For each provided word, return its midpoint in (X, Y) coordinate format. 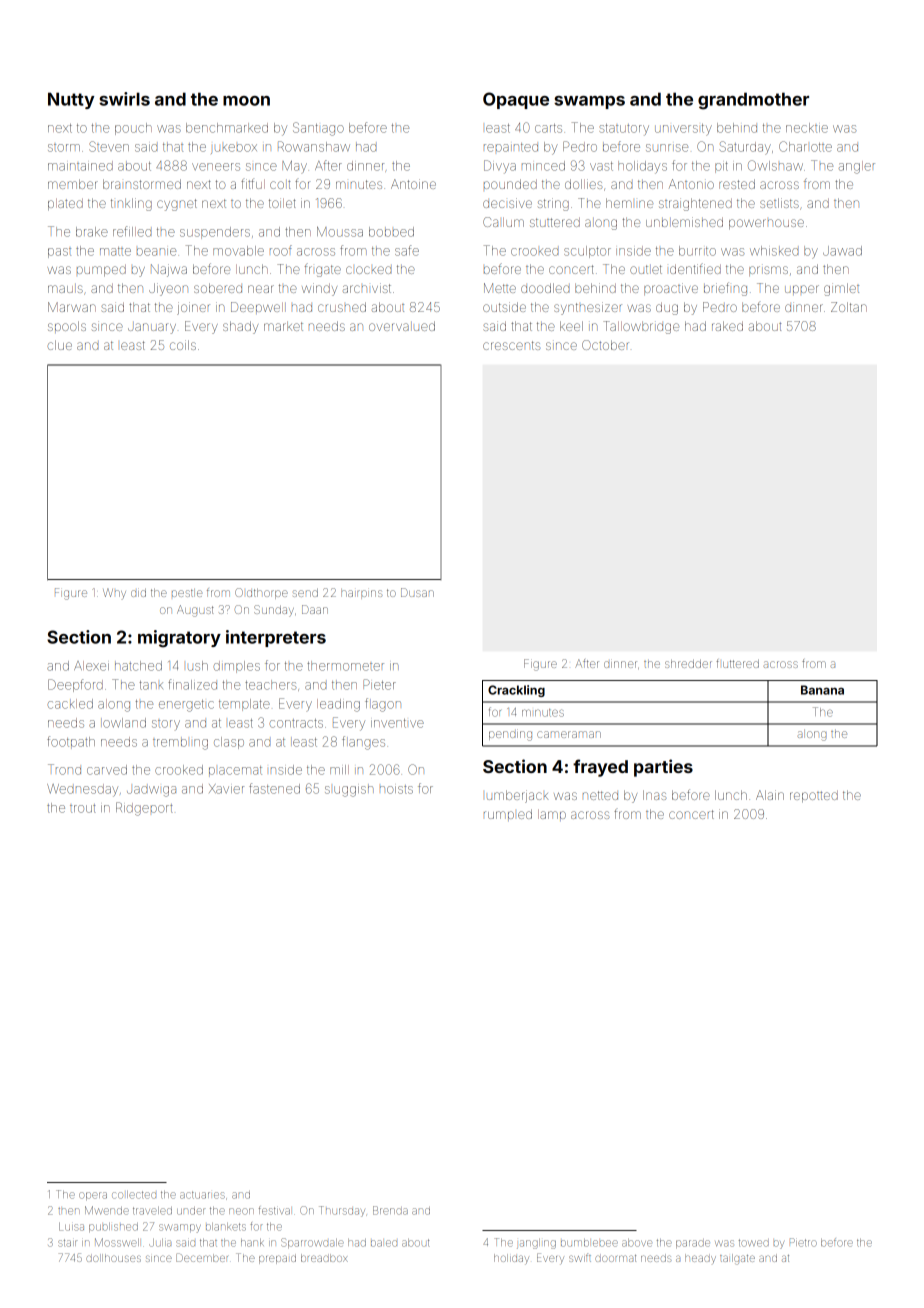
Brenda (390, 1210)
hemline (629, 203)
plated (65, 204)
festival (274, 1211)
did (138, 593)
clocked (369, 270)
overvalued (402, 326)
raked (727, 326)
